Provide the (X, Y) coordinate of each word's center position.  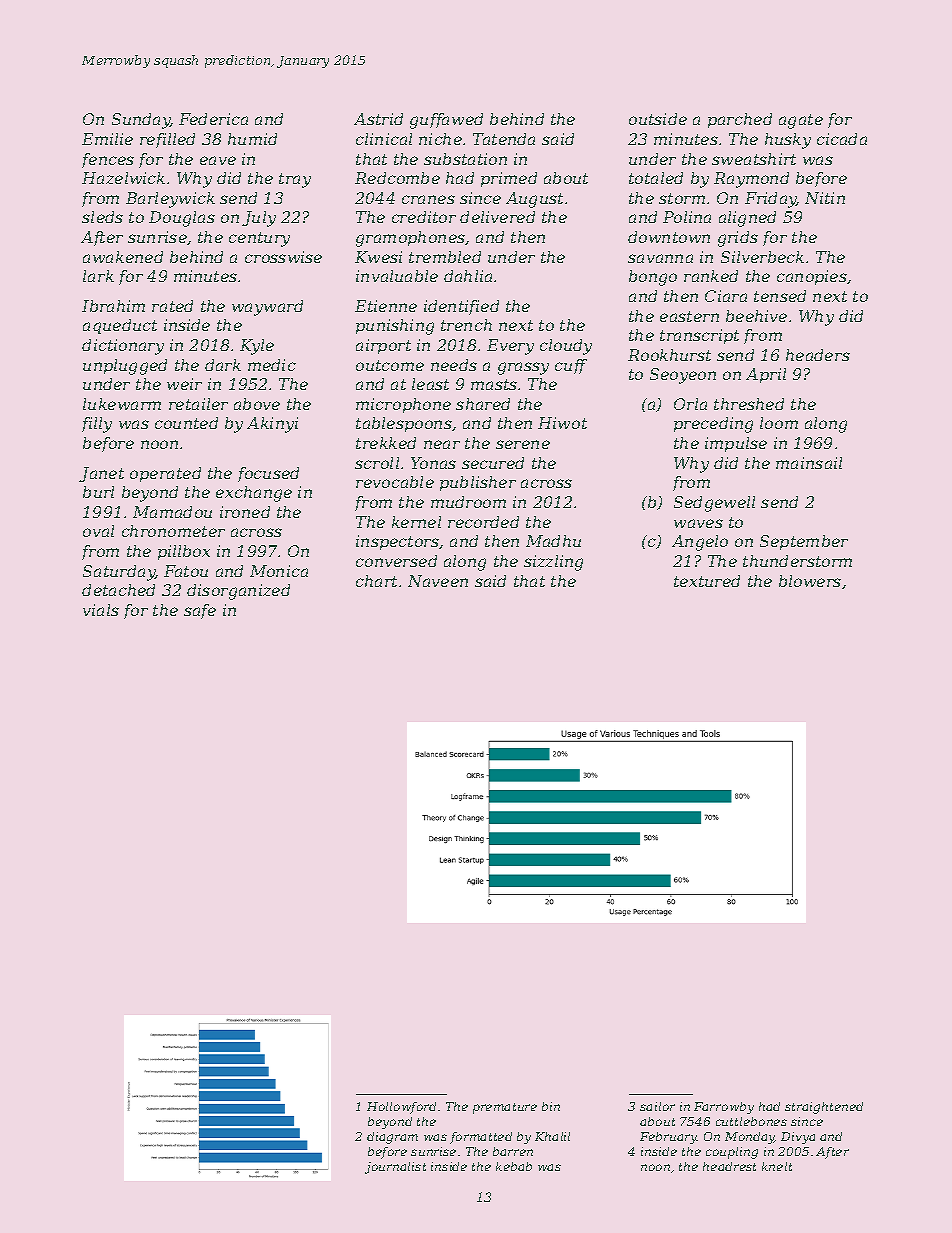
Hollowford (401, 1108)
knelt (777, 1166)
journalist (395, 1168)
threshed (749, 404)
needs (454, 365)
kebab (514, 1166)
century (259, 239)
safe (200, 611)
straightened (824, 1108)
